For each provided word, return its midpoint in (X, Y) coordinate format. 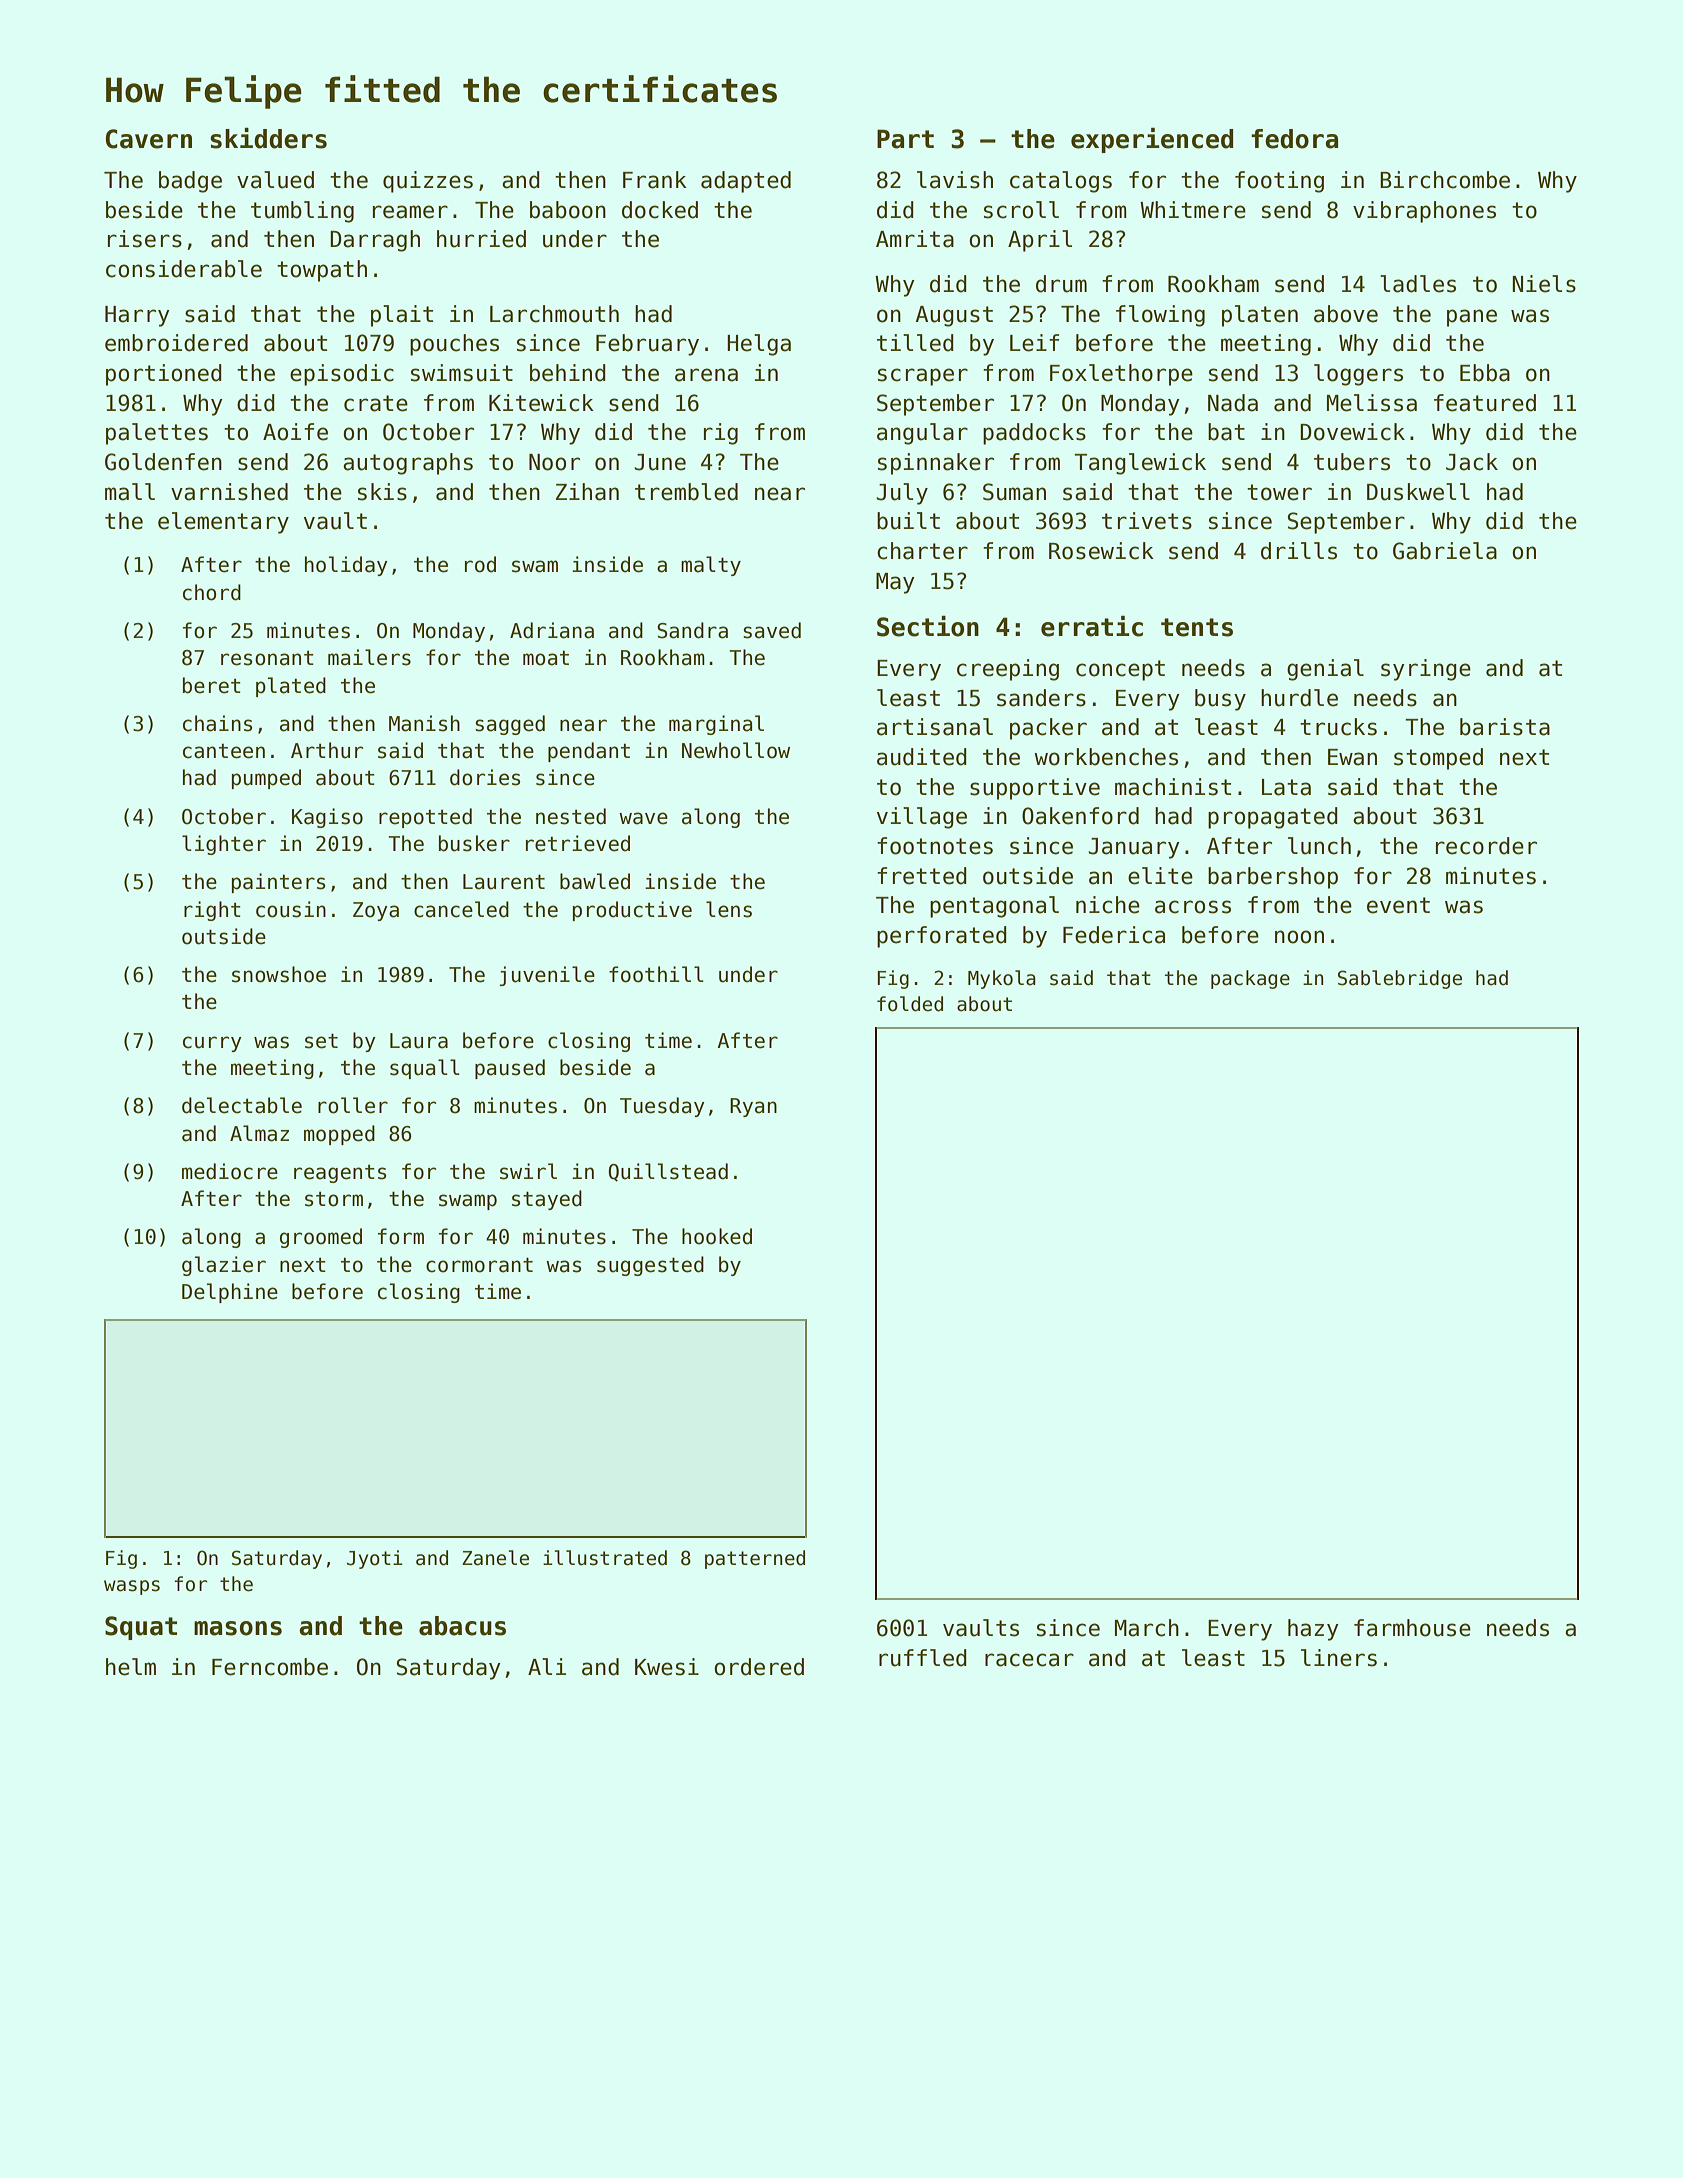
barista (1505, 727)
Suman (1014, 492)
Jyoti (375, 1559)
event (1398, 905)
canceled (461, 909)
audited (922, 757)
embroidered (176, 343)
